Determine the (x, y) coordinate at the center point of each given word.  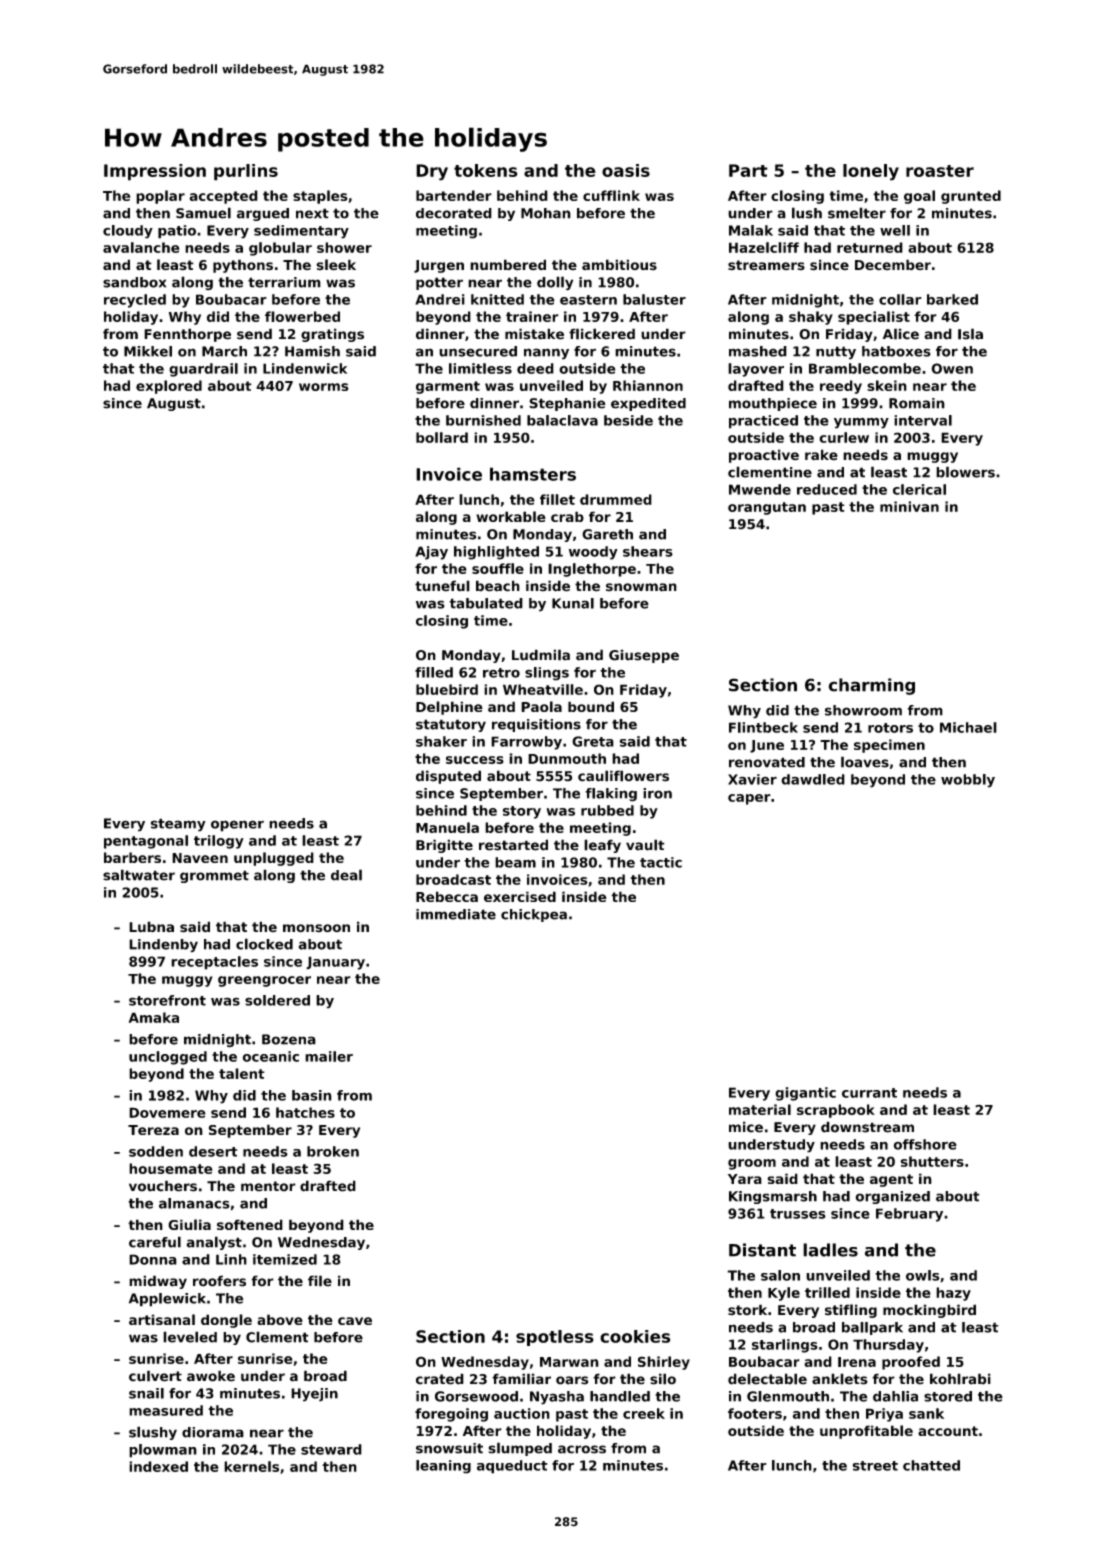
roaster (940, 171)
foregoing (451, 1415)
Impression (155, 172)
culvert (155, 1376)
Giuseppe (644, 656)
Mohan (546, 213)
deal (346, 875)
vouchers (163, 1186)
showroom (863, 710)
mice (746, 1127)
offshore (925, 1144)
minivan (909, 506)
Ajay (431, 553)
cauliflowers (623, 776)
